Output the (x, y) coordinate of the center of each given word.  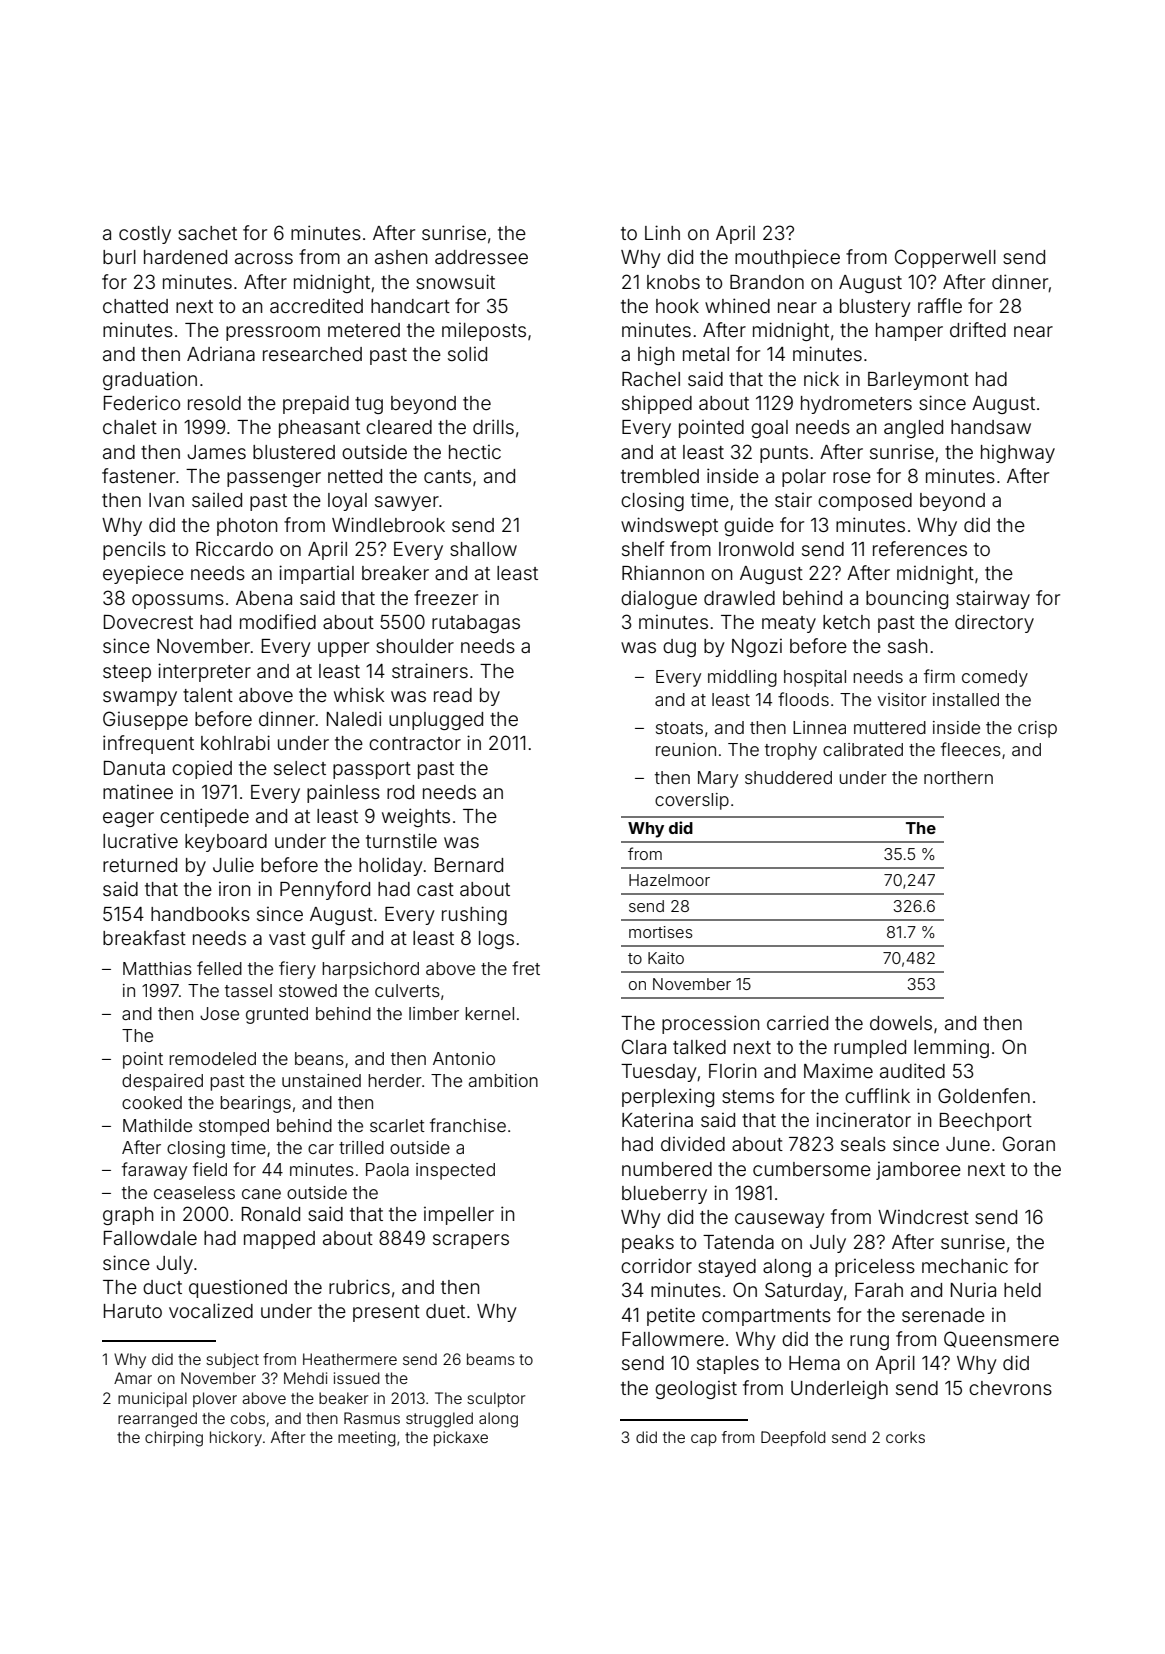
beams (491, 1359)
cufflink (877, 1095)
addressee (481, 257)
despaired (162, 1082)
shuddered (788, 777)
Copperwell (945, 258)
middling (742, 678)
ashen (401, 257)
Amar (133, 1378)
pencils (134, 550)
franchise (468, 1125)
